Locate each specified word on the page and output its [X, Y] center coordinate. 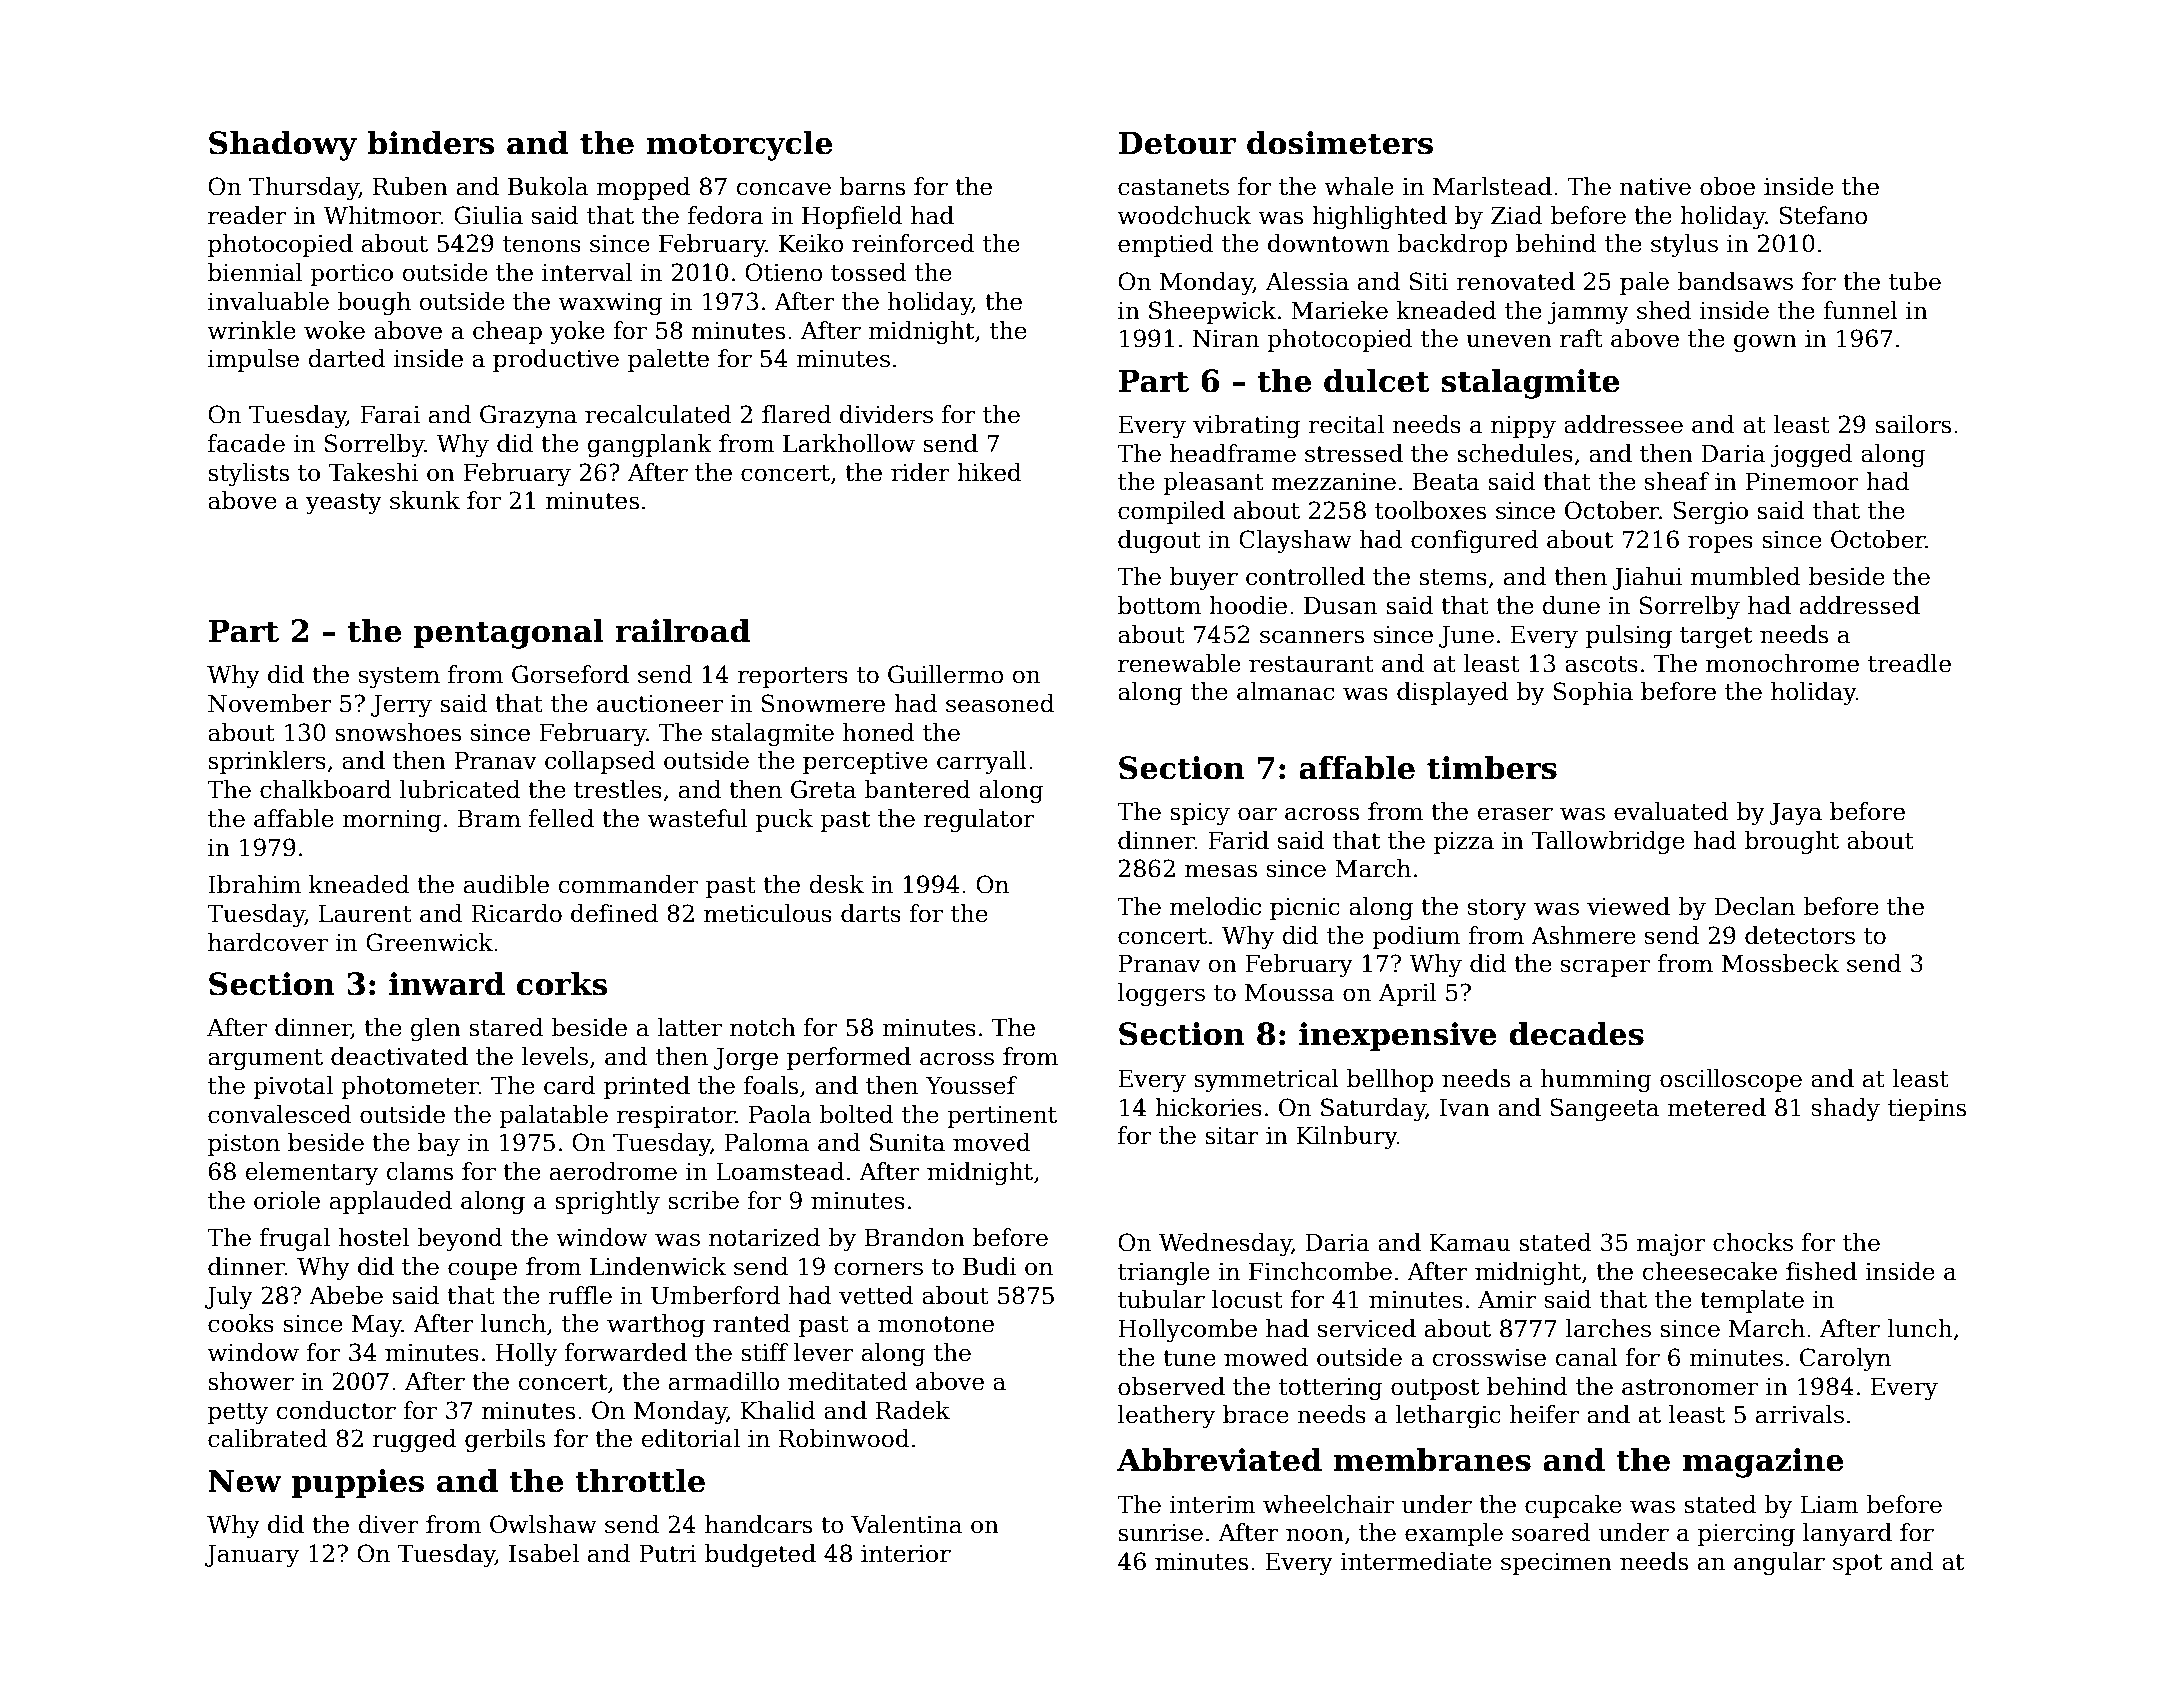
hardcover [268, 942]
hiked [989, 472]
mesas [1221, 871]
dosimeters [1340, 142]
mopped [644, 188]
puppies [358, 1483]
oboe [1727, 186]
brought [1792, 842]
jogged [1811, 455]
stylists [248, 474]
